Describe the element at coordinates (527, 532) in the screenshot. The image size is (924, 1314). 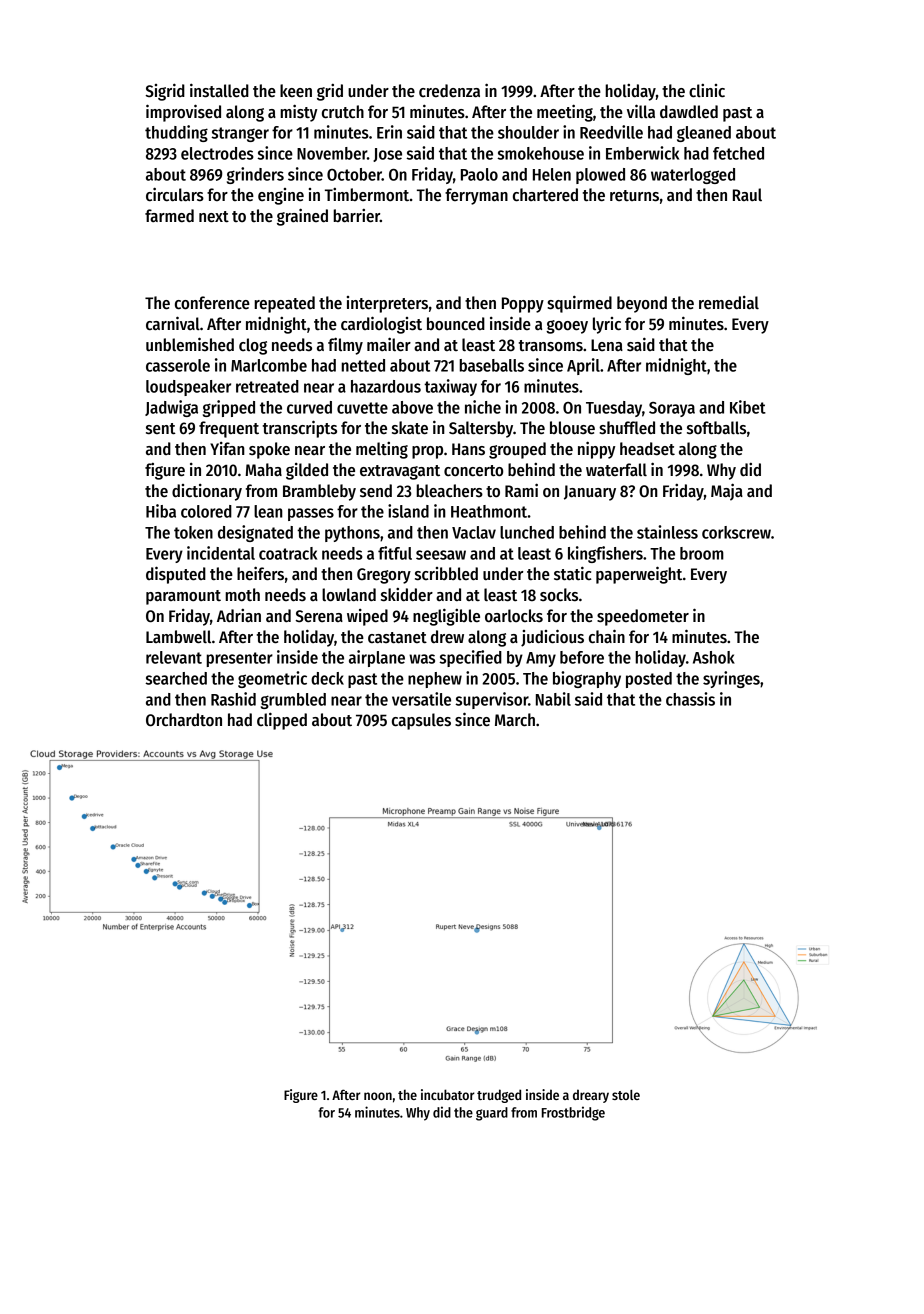
I see `lunched` at that location.
